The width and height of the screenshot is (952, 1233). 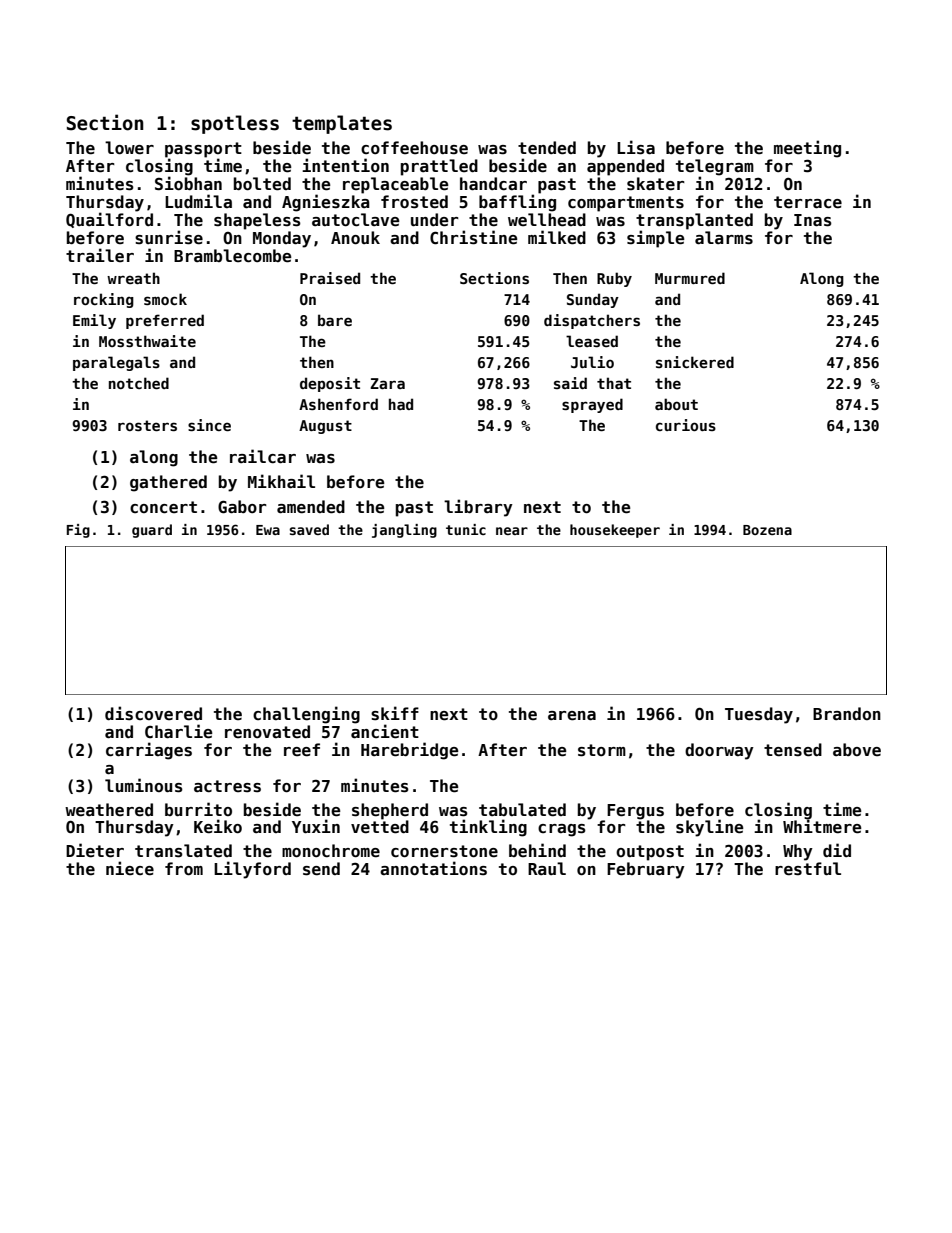 I want to click on Raul, so click(x=547, y=868).
